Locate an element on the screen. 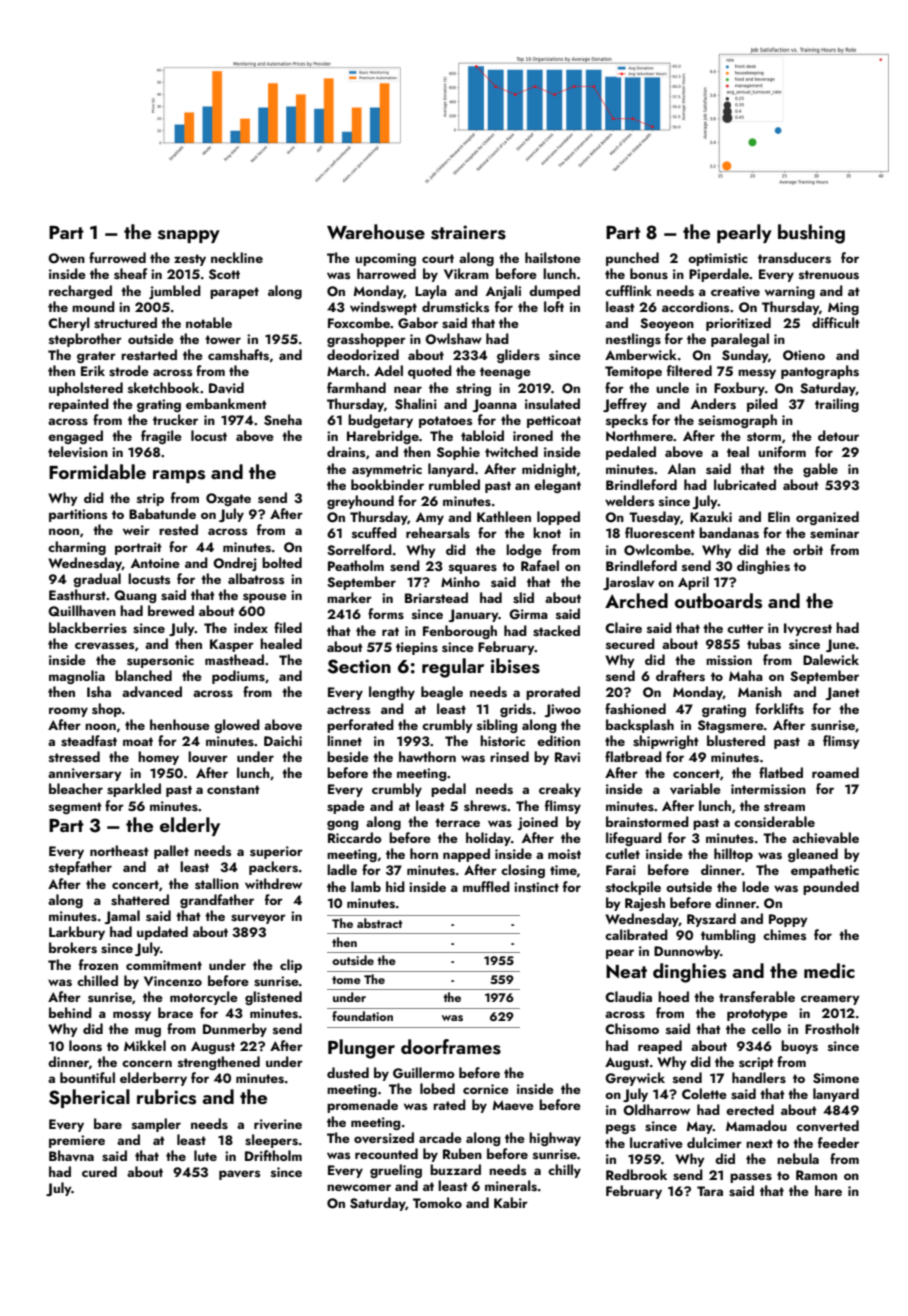 This screenshot has width=908, height=1316. fashioned is located at coordinates (635, 708).
